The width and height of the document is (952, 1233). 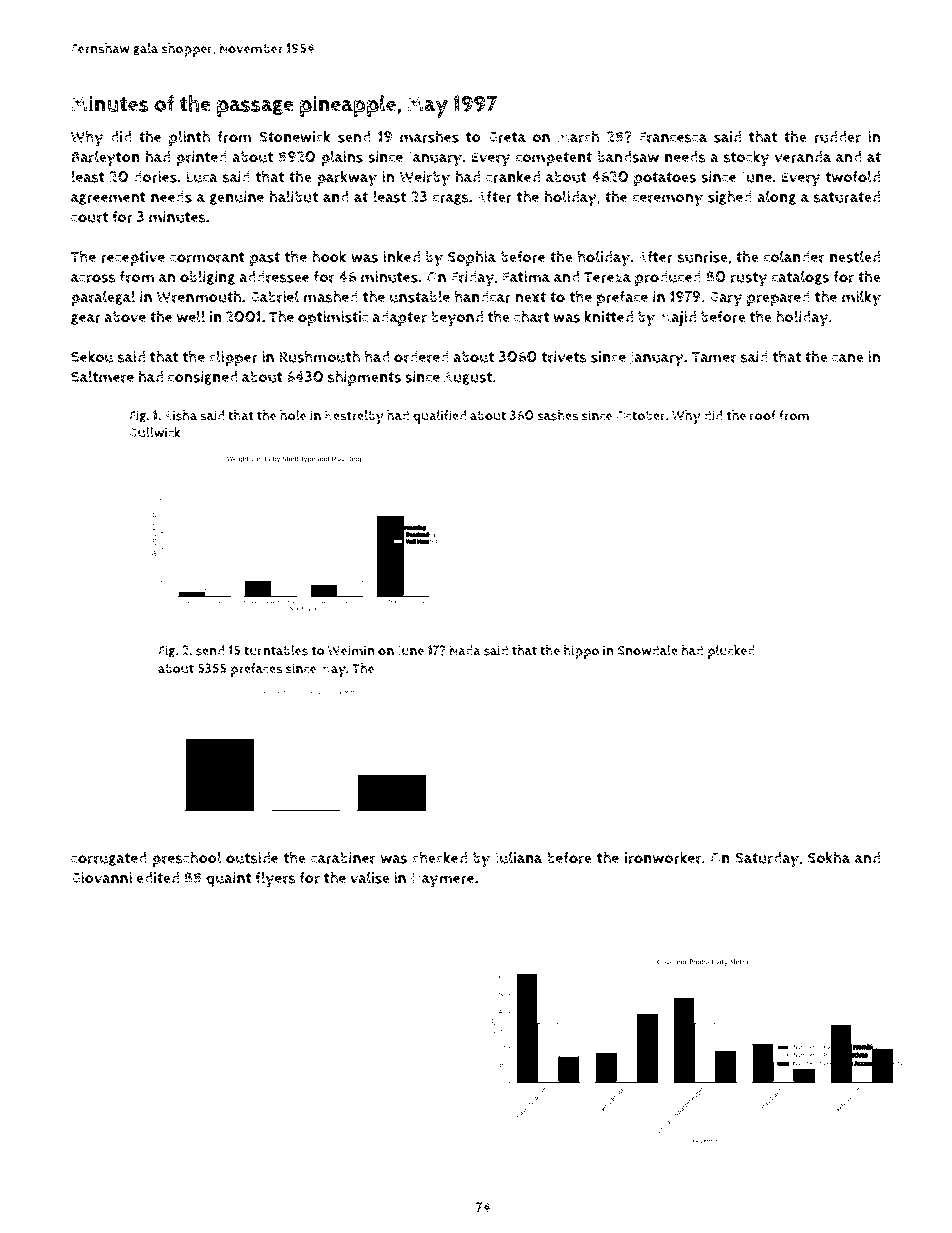 What do you see at coordinates (276, 650) in the document?
I see `turntables` at bounding box center [276, 650].
